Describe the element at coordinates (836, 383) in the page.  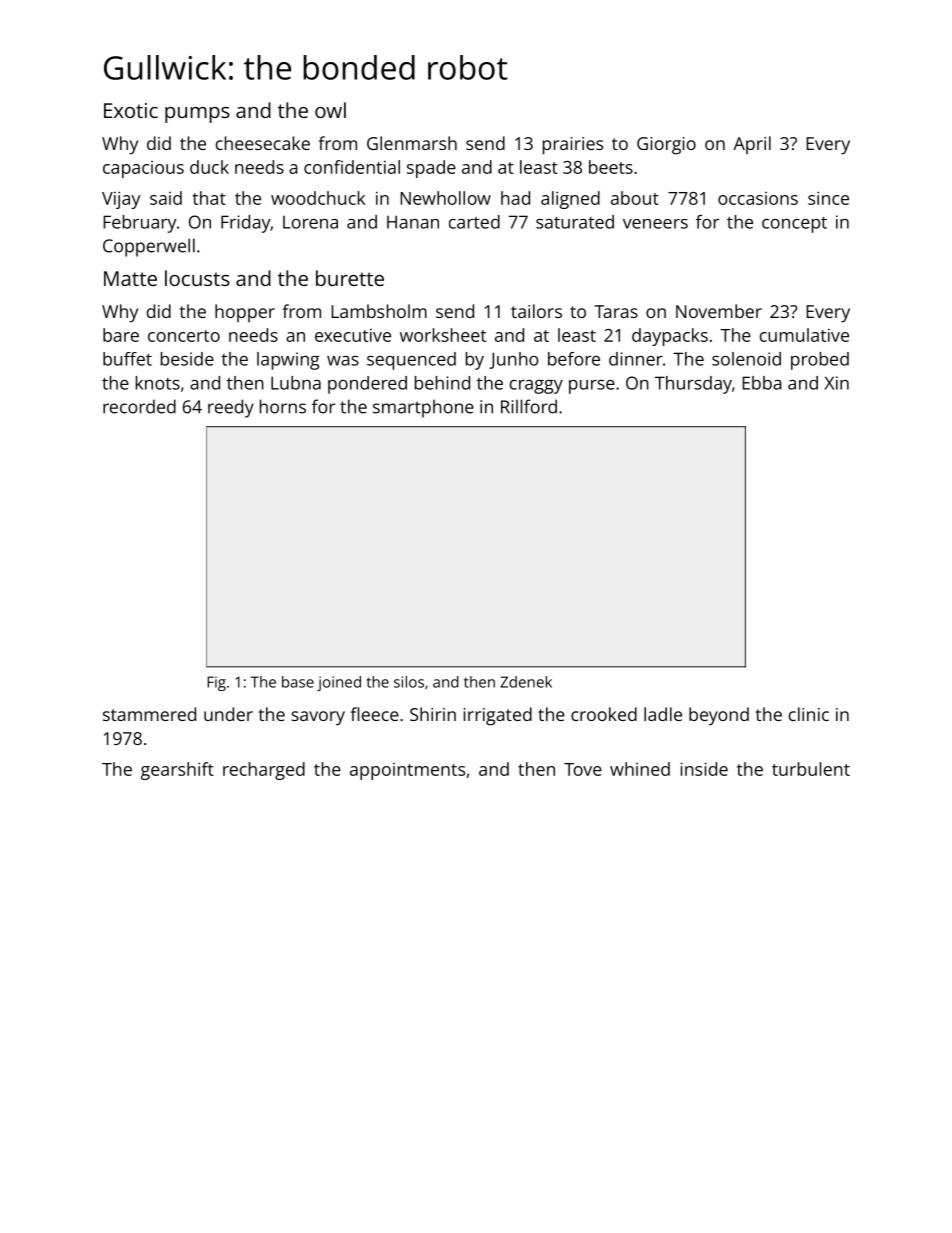
I see `Xin` at that location.
